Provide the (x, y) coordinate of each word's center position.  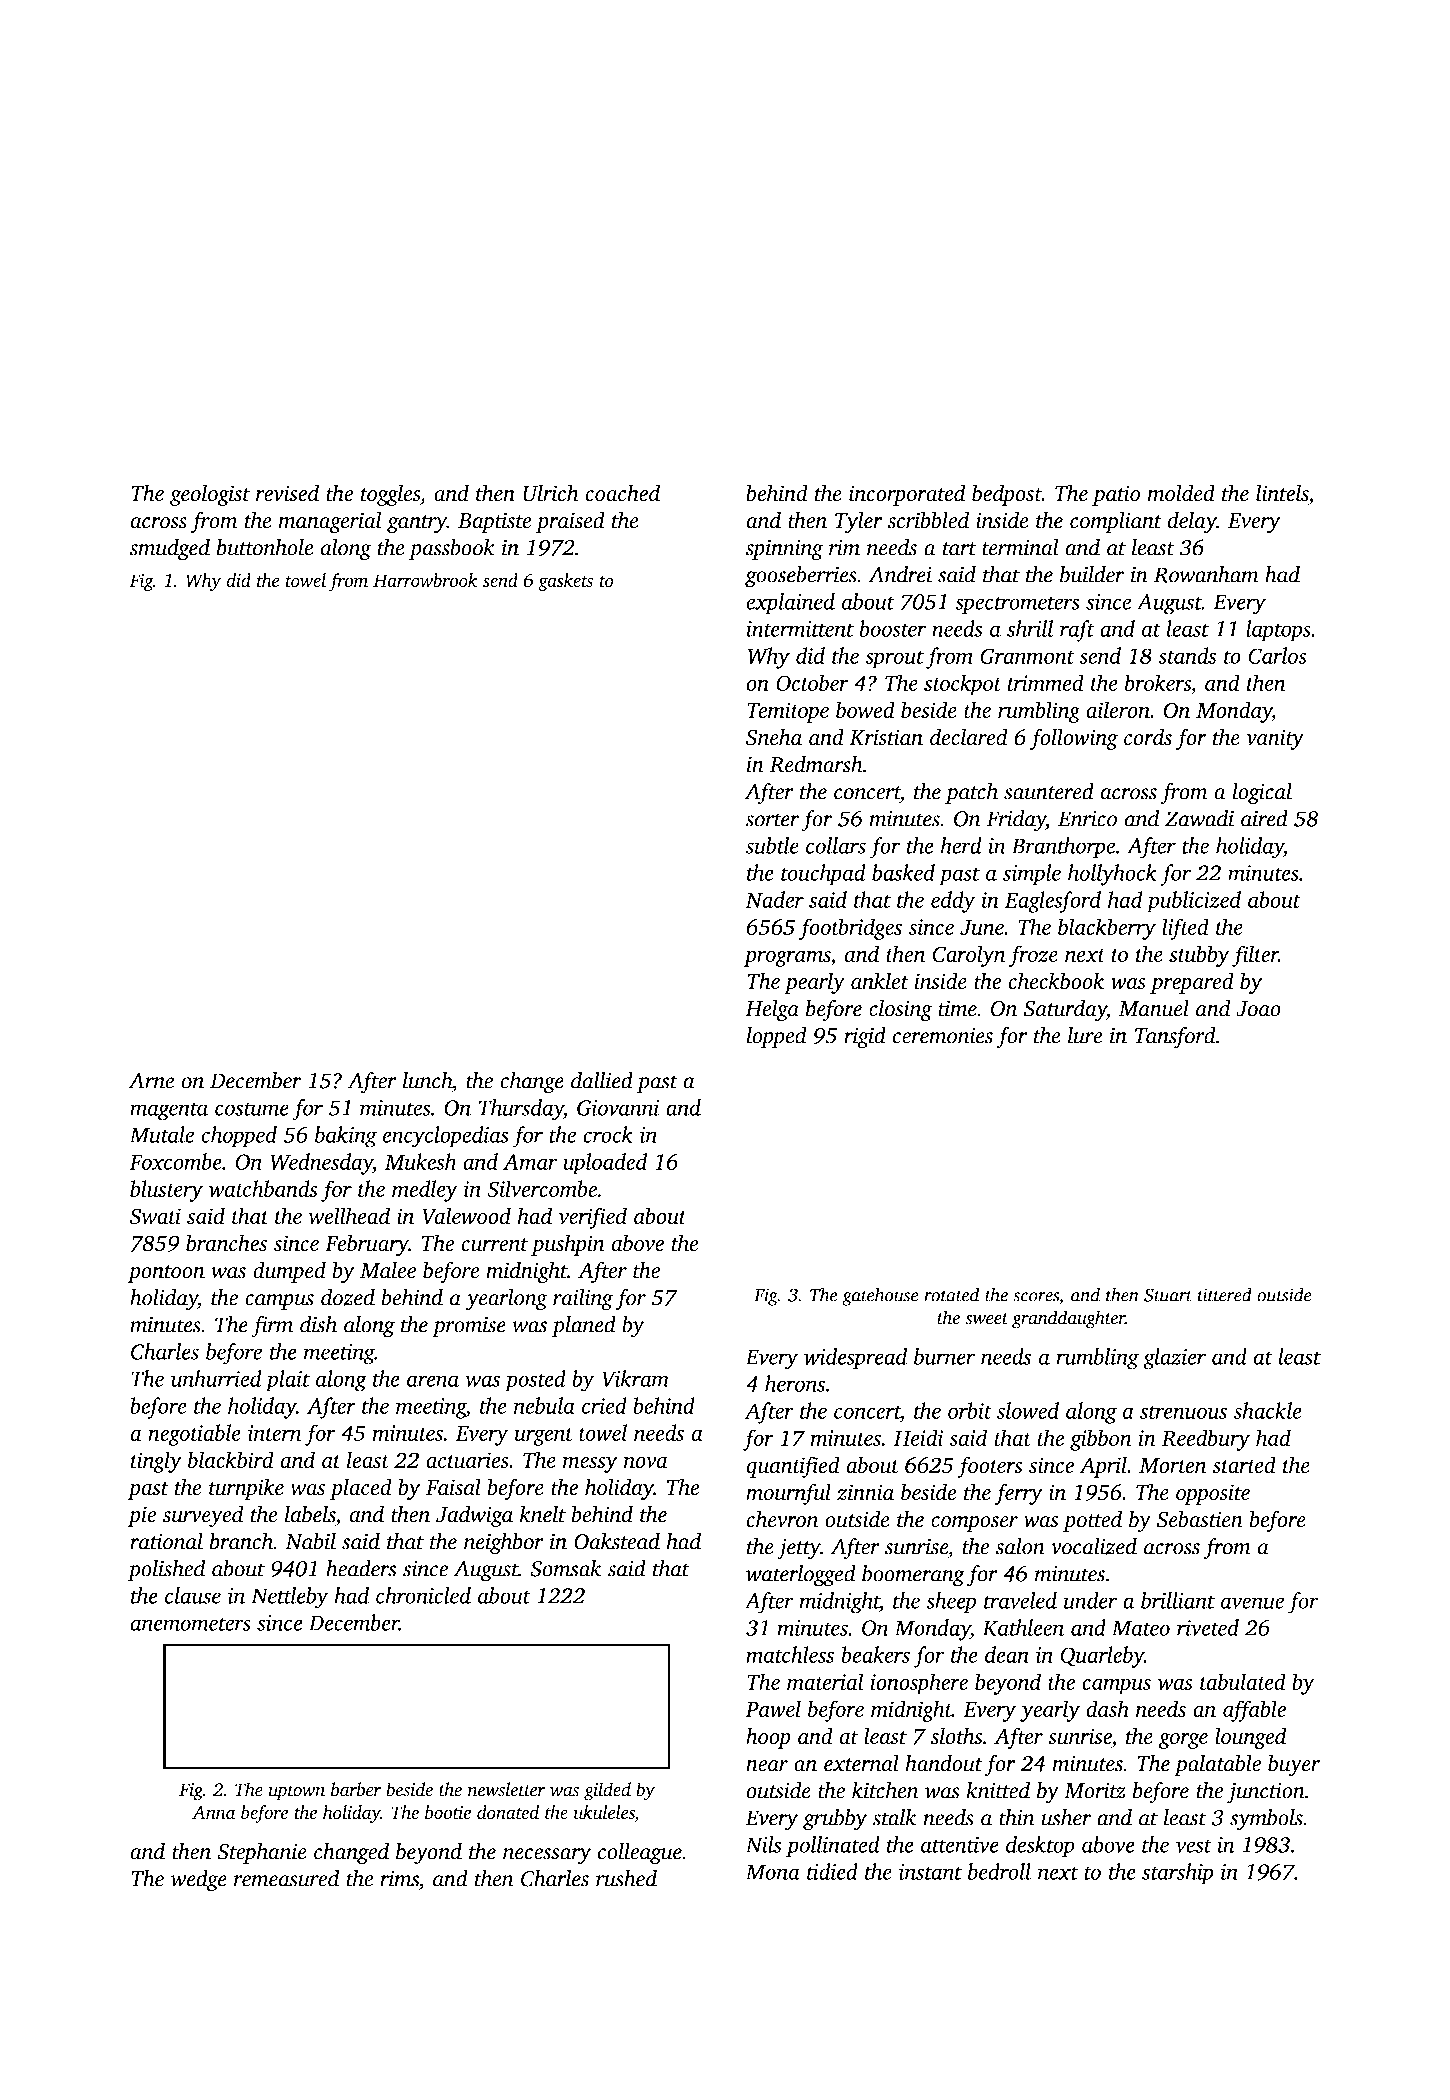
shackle (1268, 1410)
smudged (169, 550)
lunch (427, 1080)
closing (900, 1010)
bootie (448, 1812)
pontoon (166, 1274)
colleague (640, 1854)
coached (622, 493)
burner (944, 1356)
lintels (1282, 493)
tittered (1225, 1294)
